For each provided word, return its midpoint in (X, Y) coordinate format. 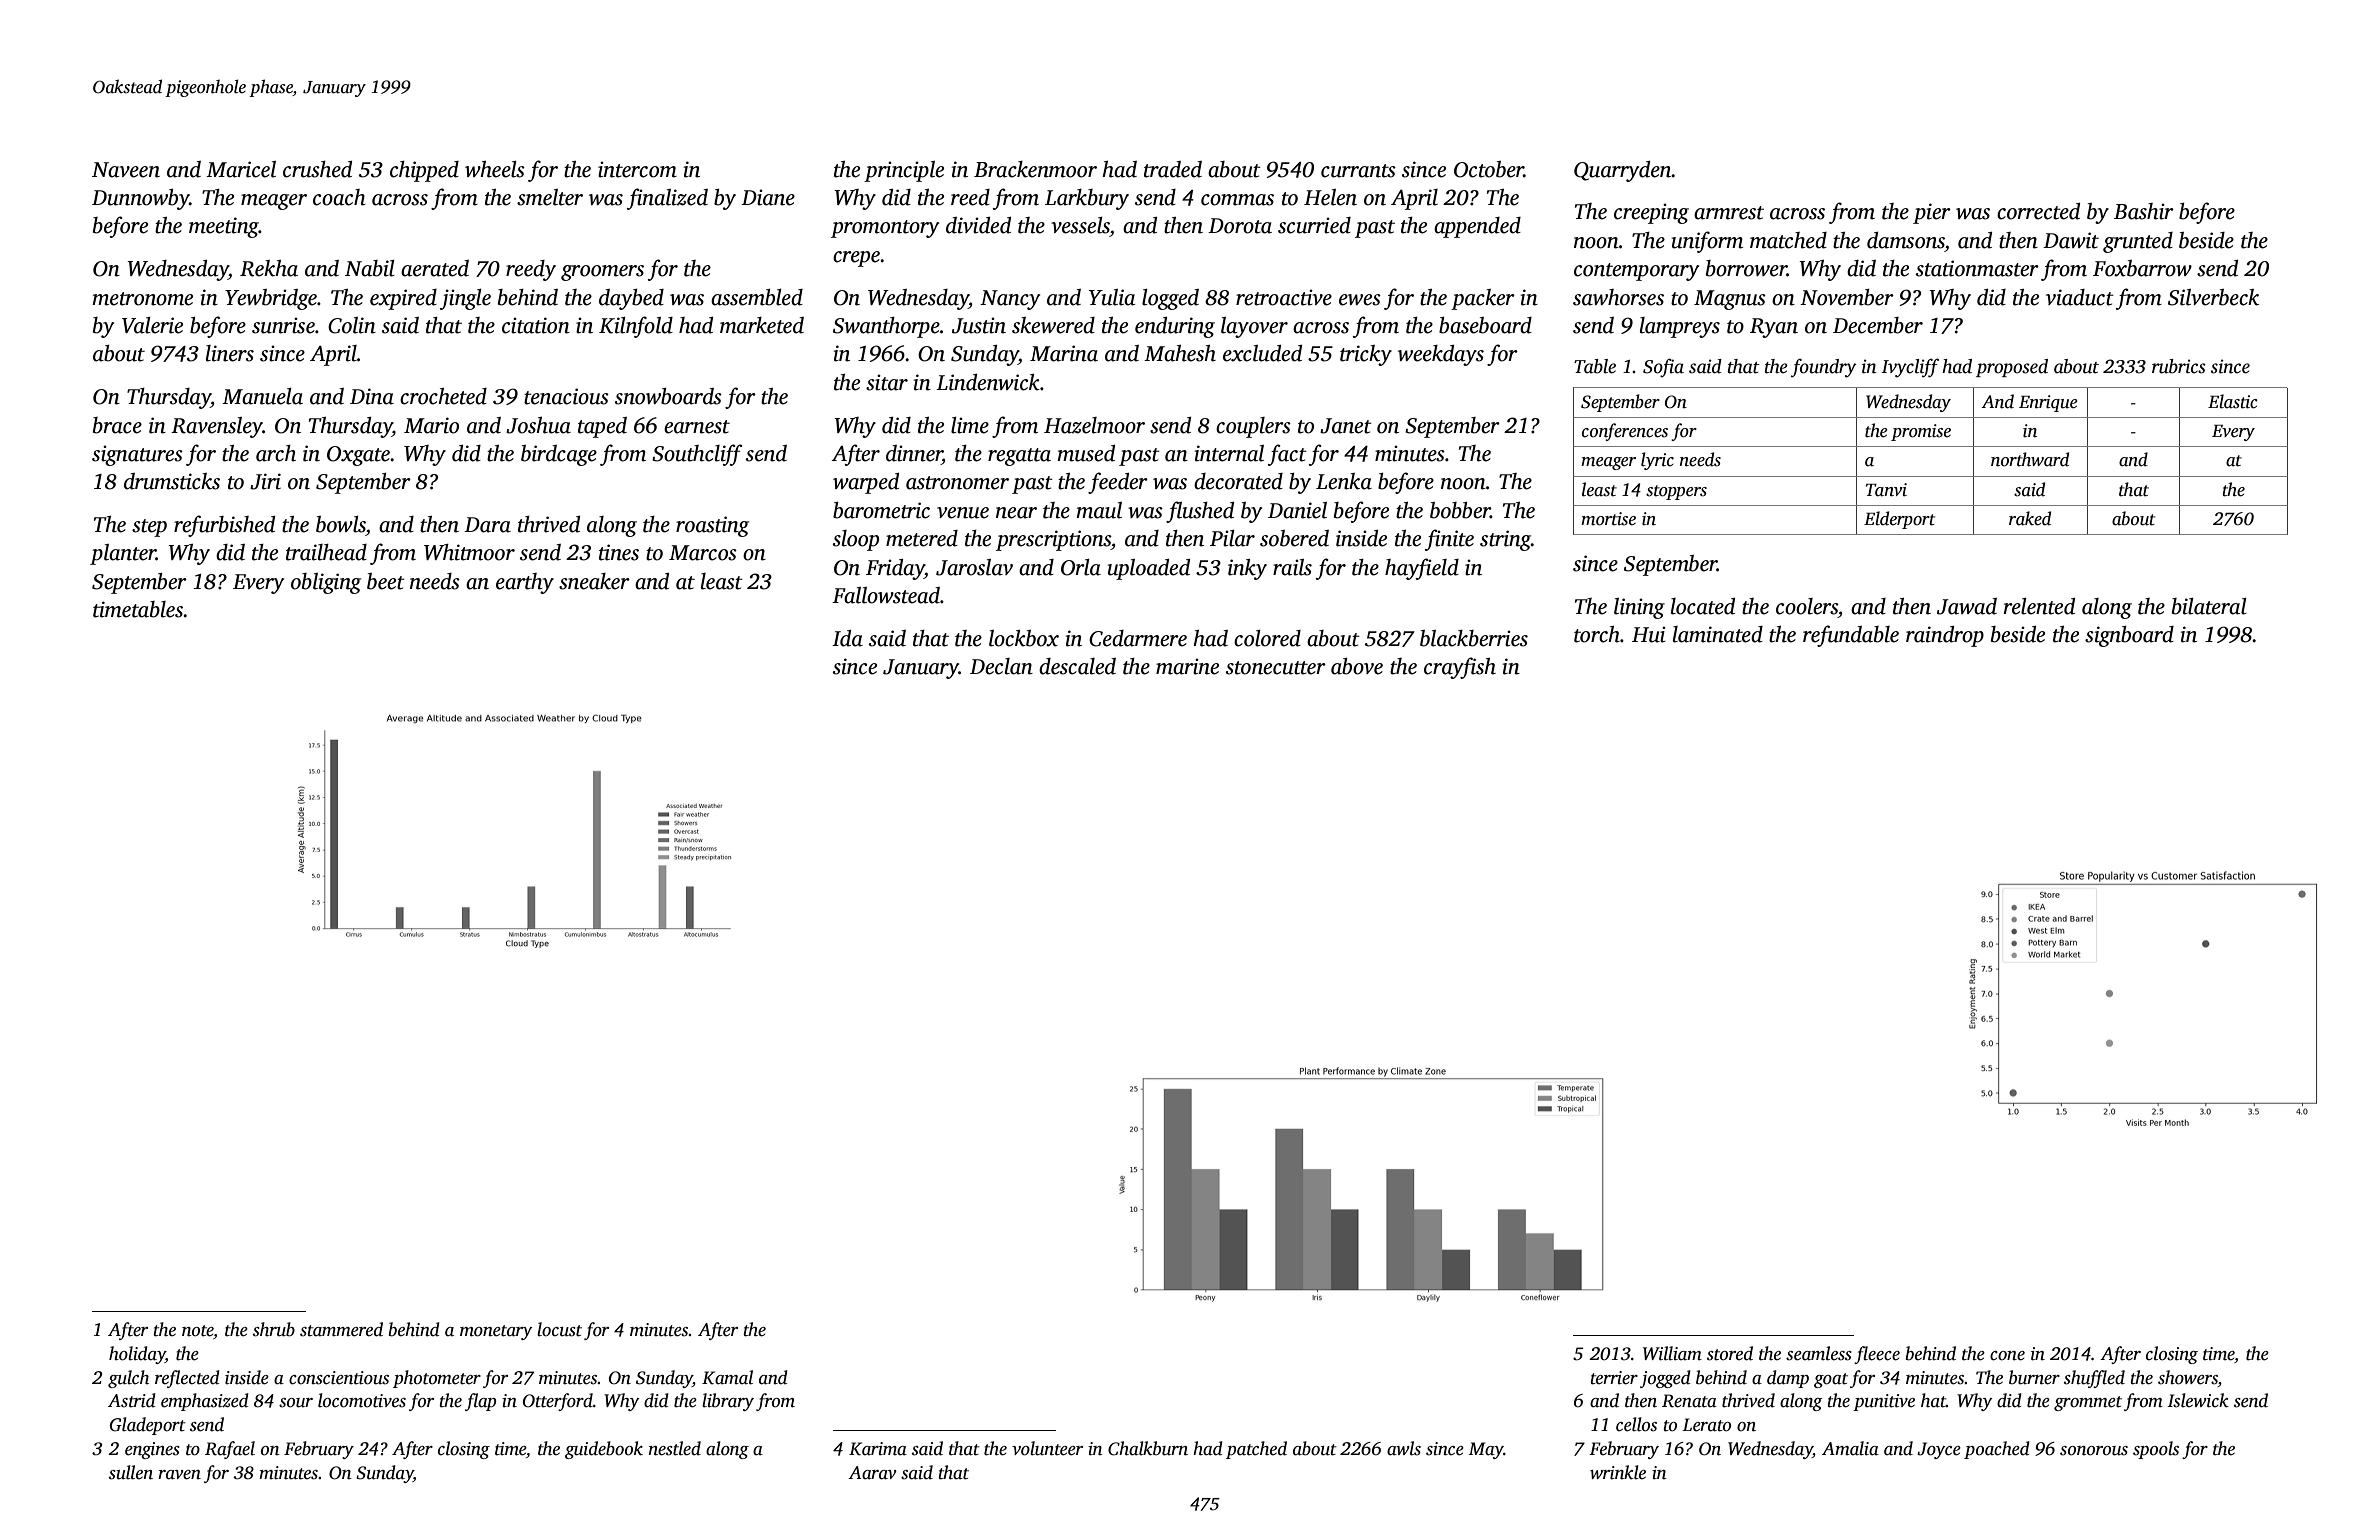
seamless (1819, 1353)
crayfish (1460, 668)
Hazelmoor (1094, 425)
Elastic (2233, 401)
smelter (550, 197)
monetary (496, 1332)
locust (559, 1329)
